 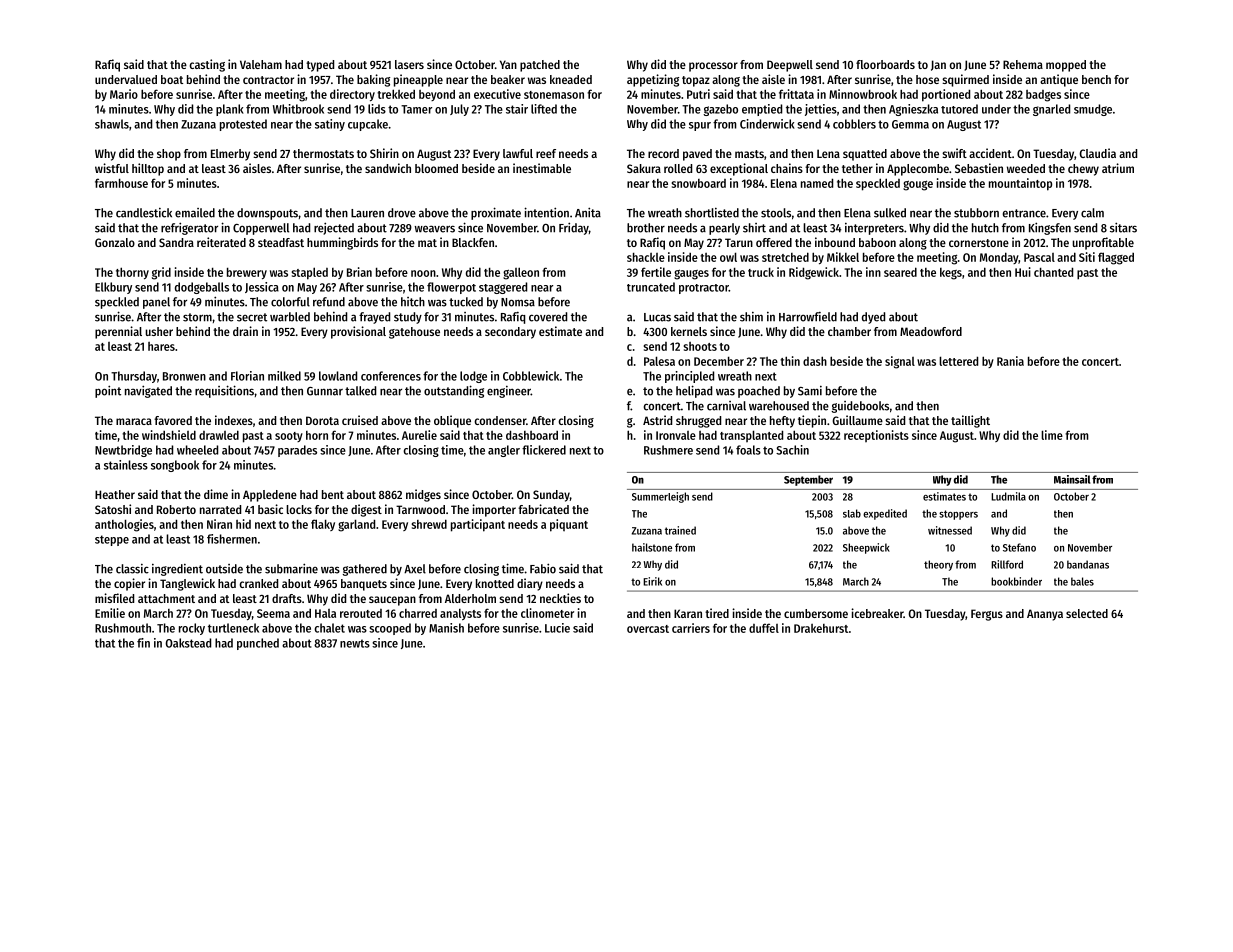 What do you see at coordinates (230, 155) in the document?
I see `Elmerby` at bounding box center [230, 155].
